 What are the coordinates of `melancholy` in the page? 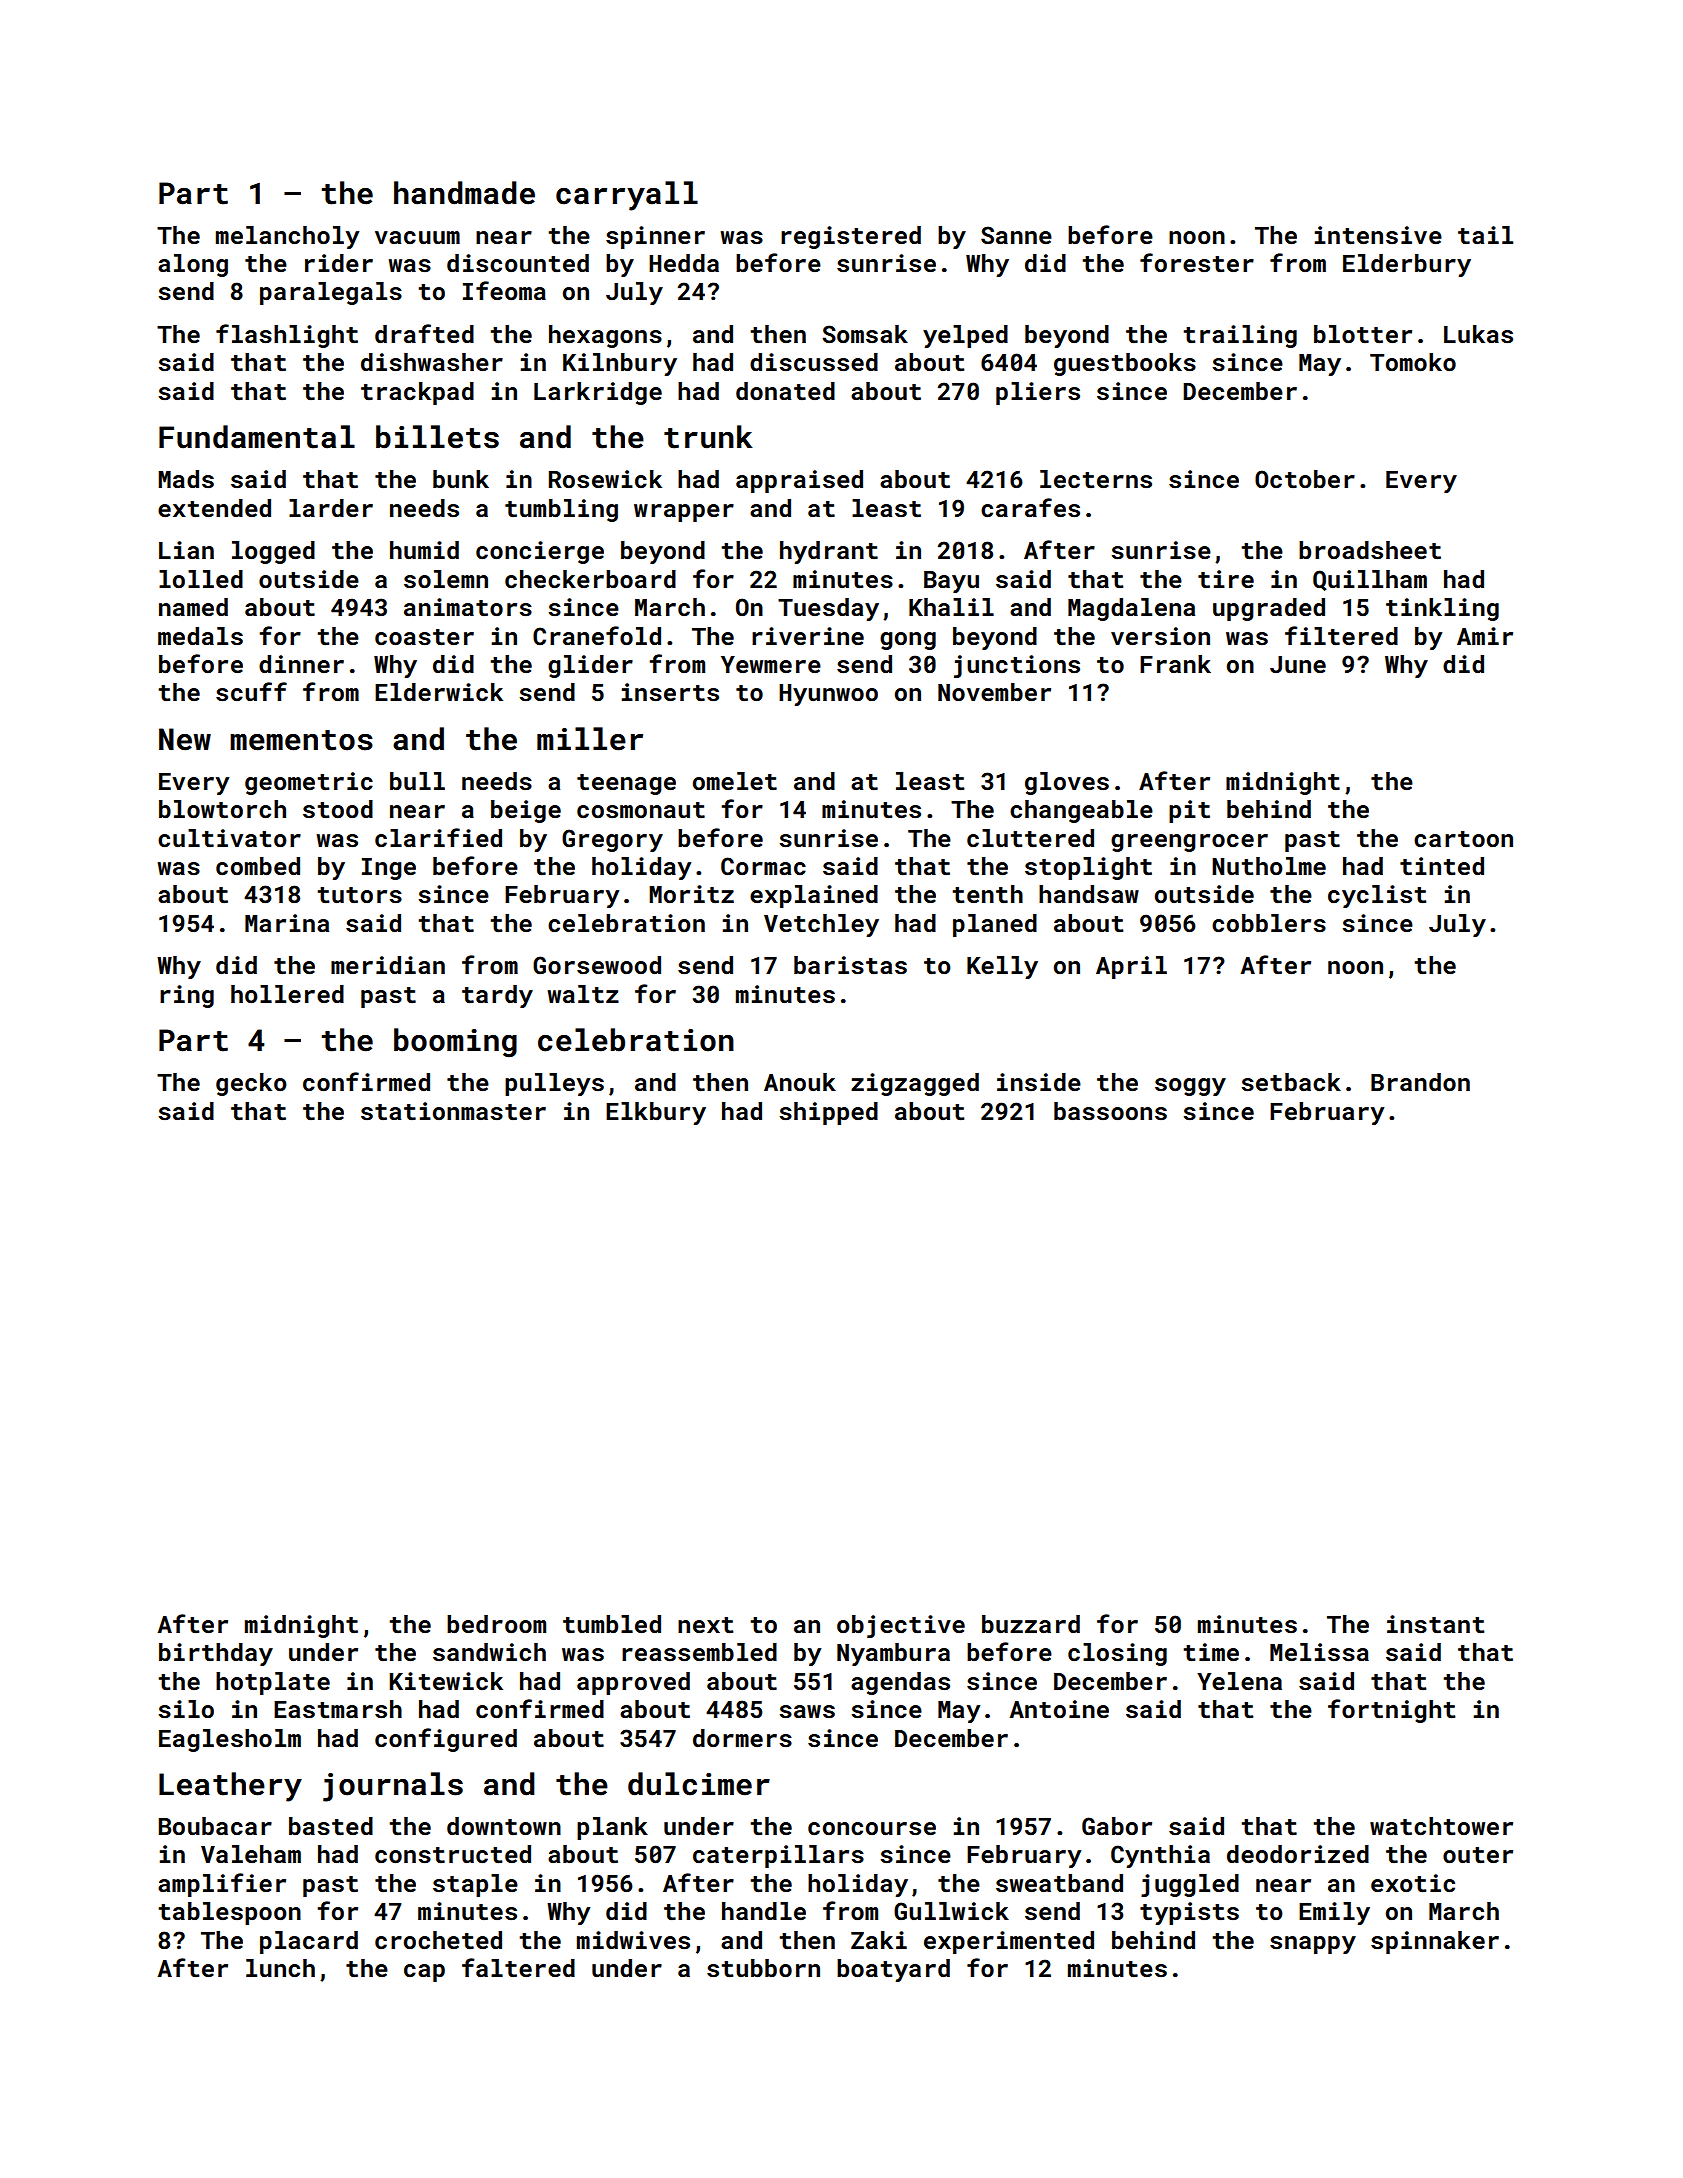 It's located at (287, 237).
